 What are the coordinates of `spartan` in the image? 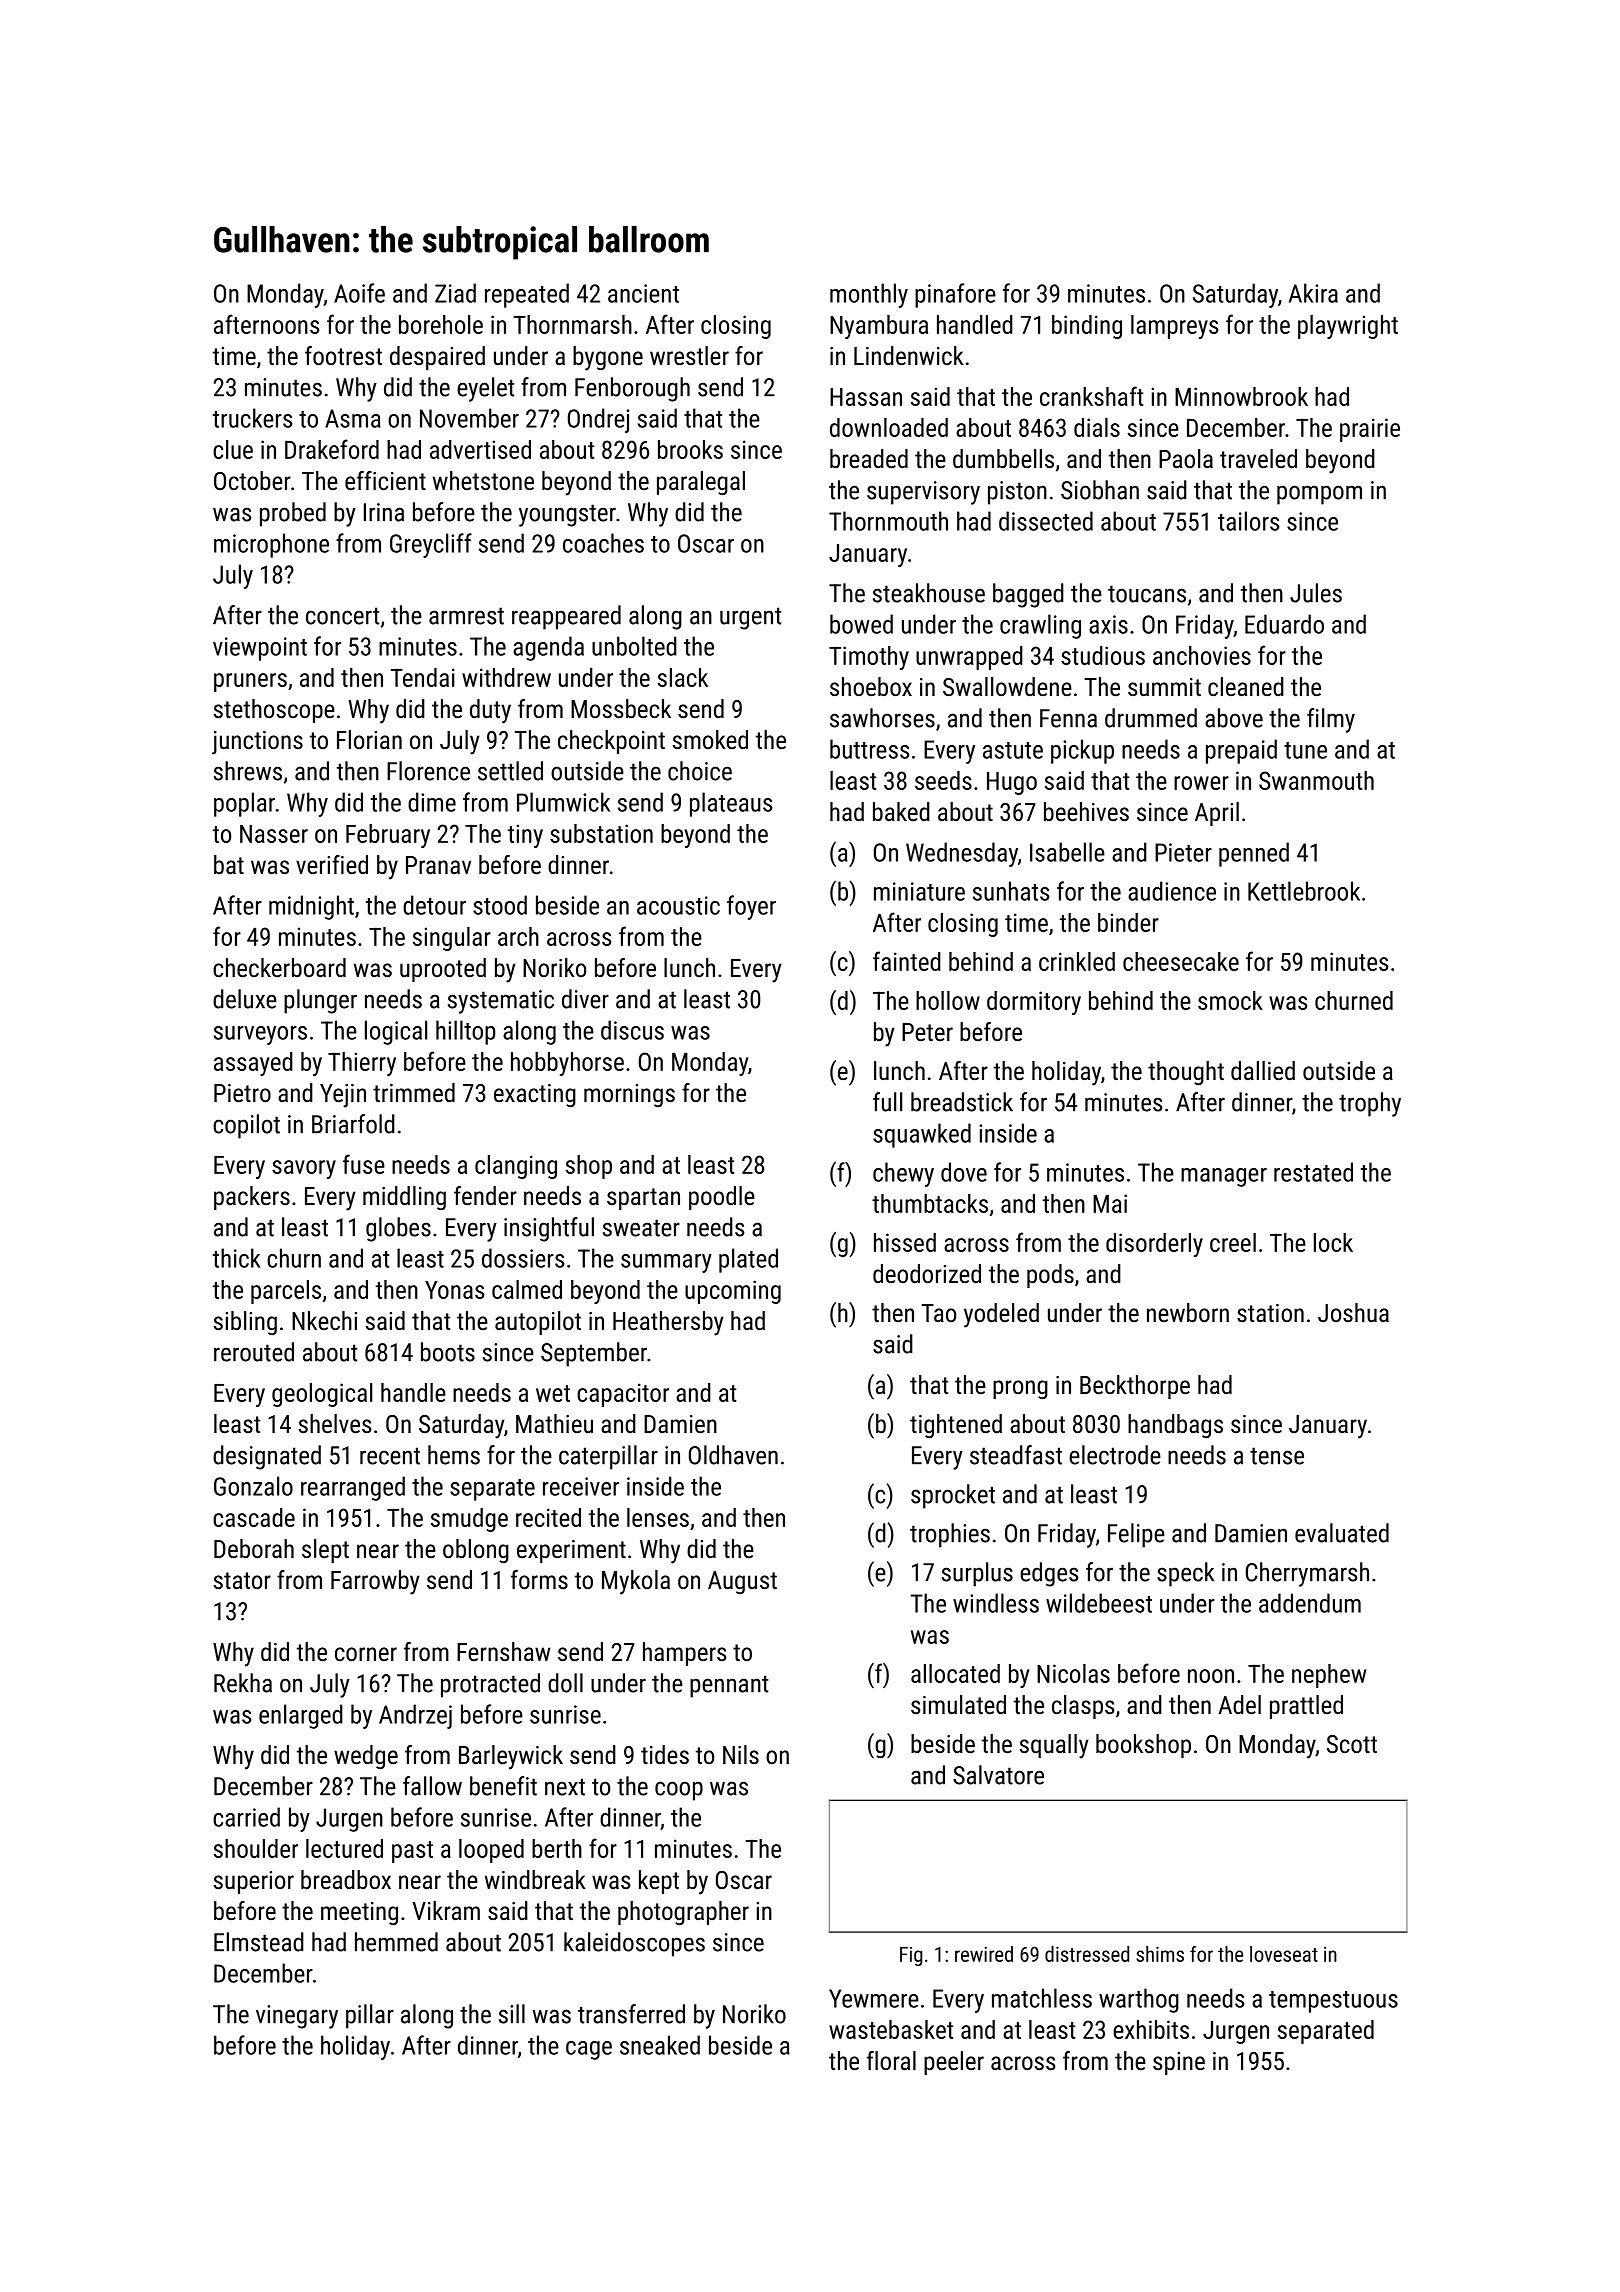 It's located at (643, 1199).
